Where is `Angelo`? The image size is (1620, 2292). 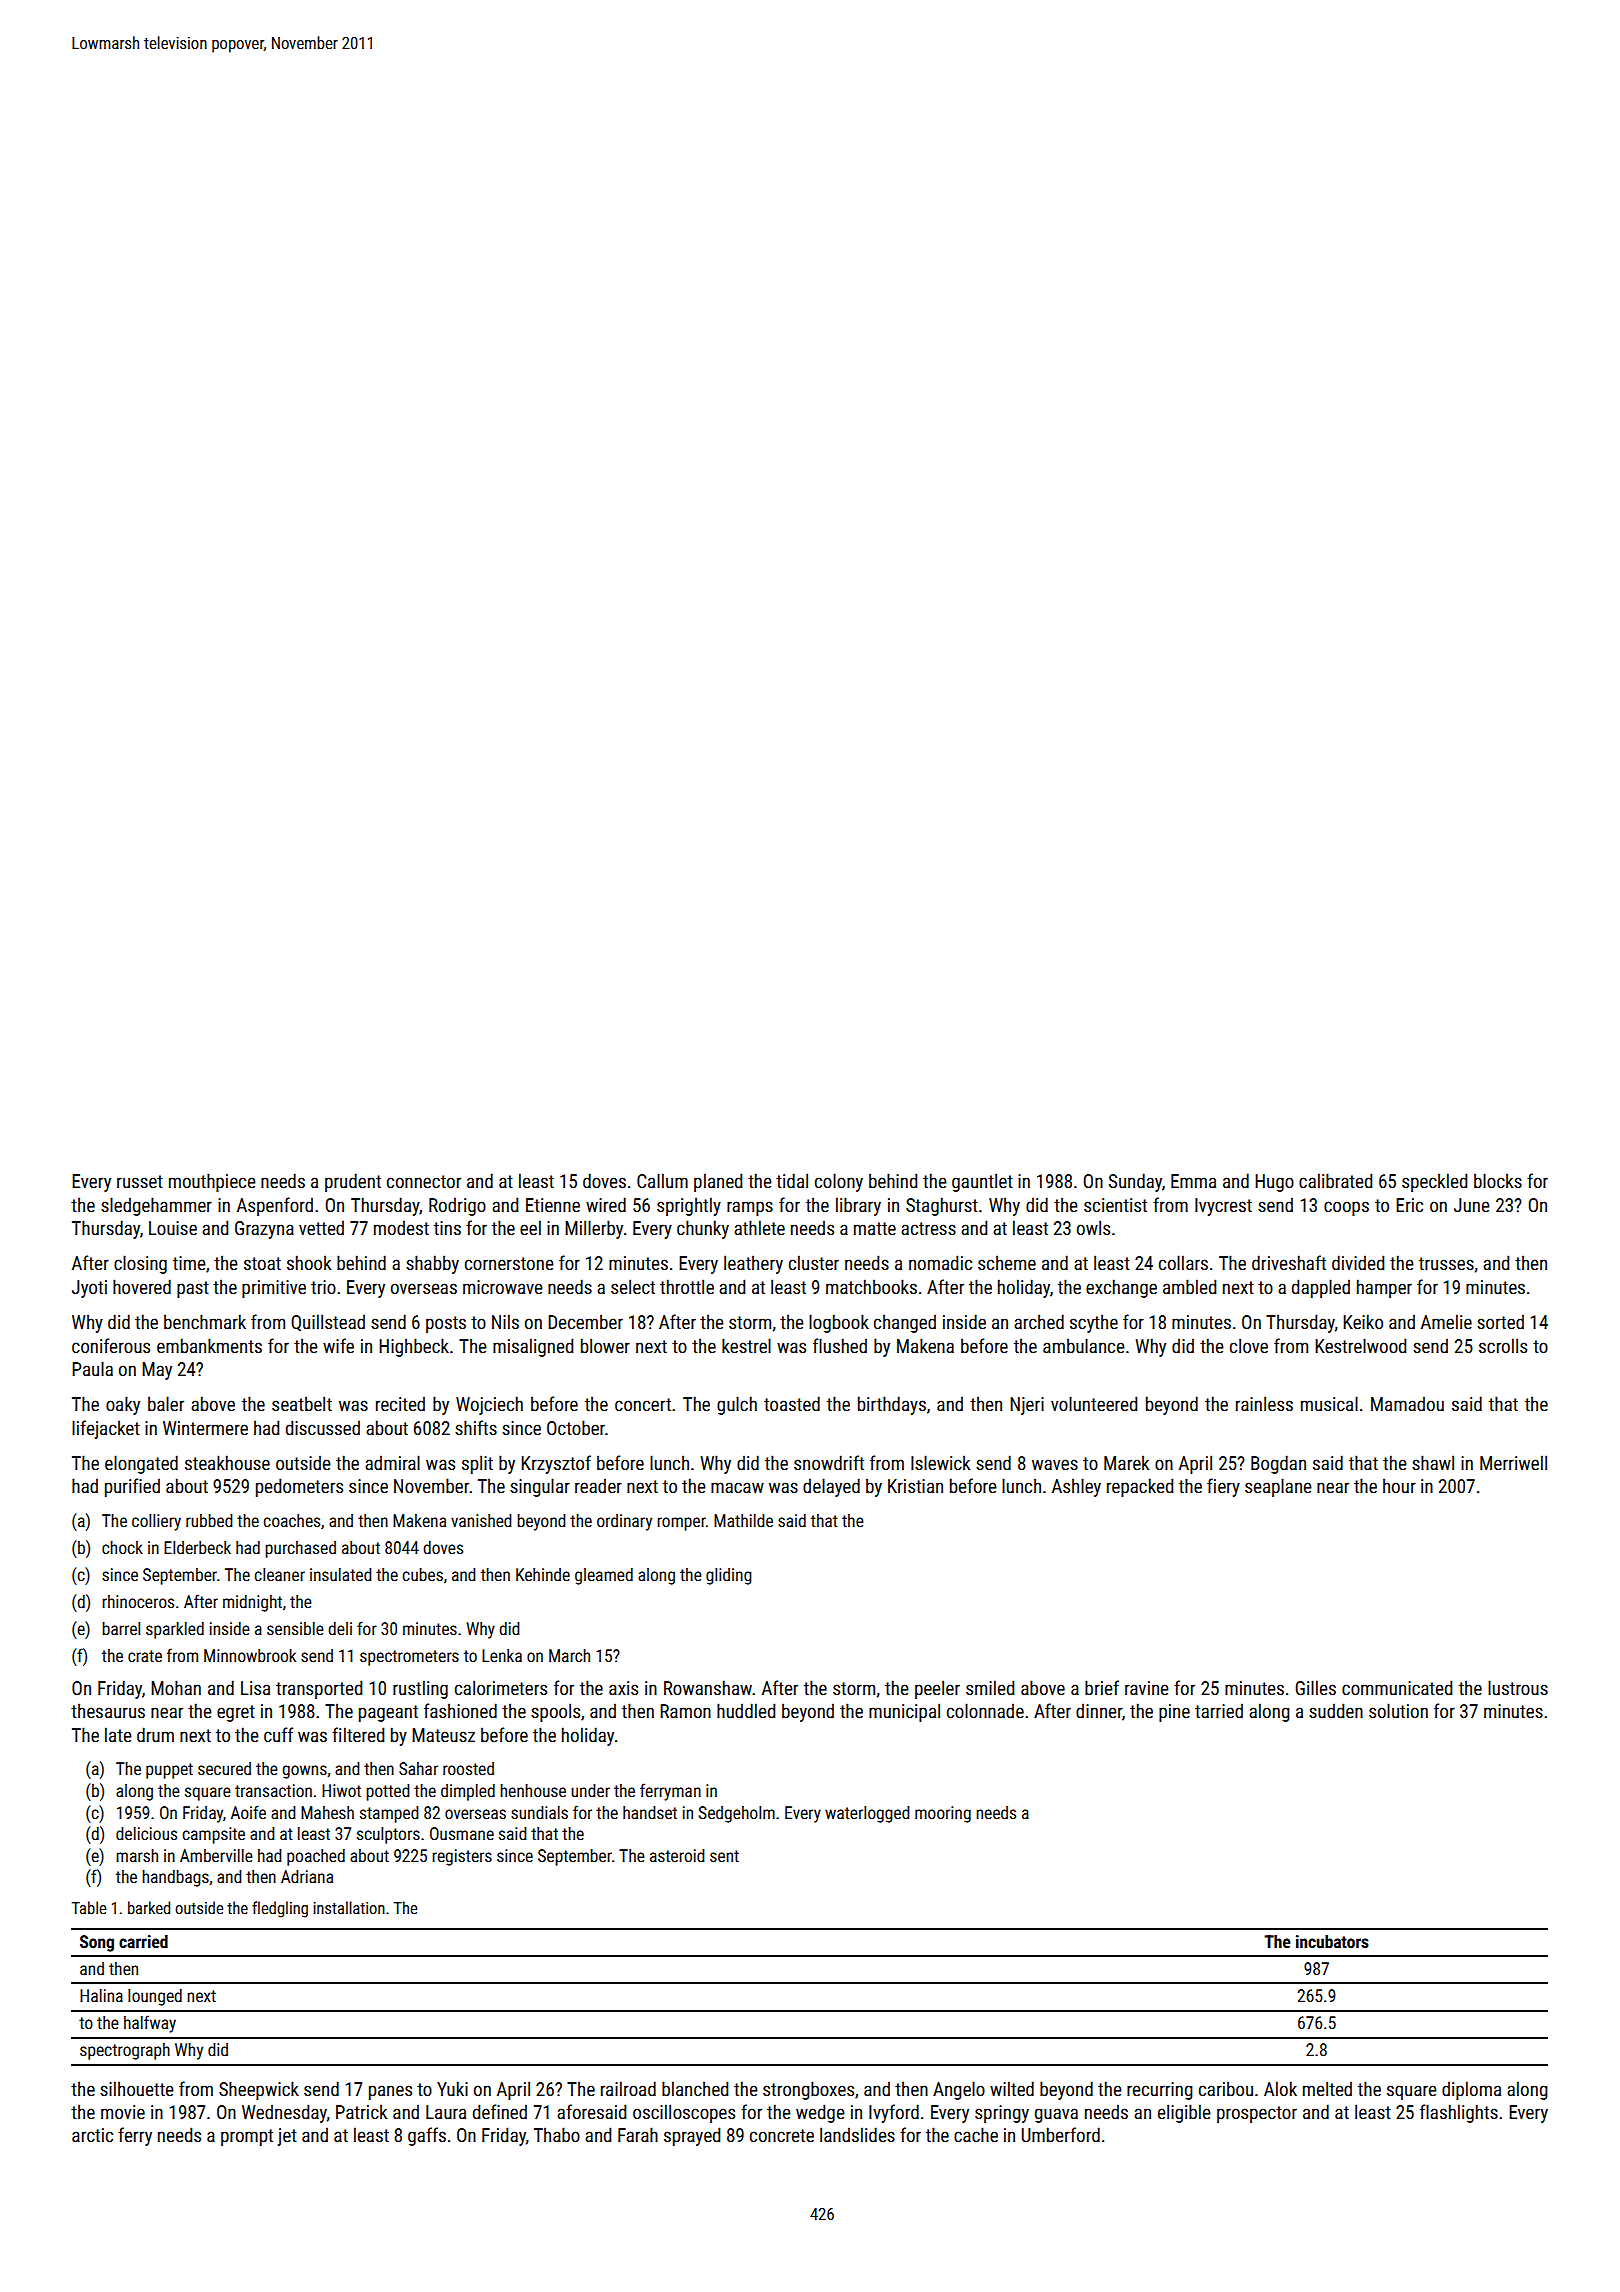
Angelo is located at coordinates (959, 2090).
